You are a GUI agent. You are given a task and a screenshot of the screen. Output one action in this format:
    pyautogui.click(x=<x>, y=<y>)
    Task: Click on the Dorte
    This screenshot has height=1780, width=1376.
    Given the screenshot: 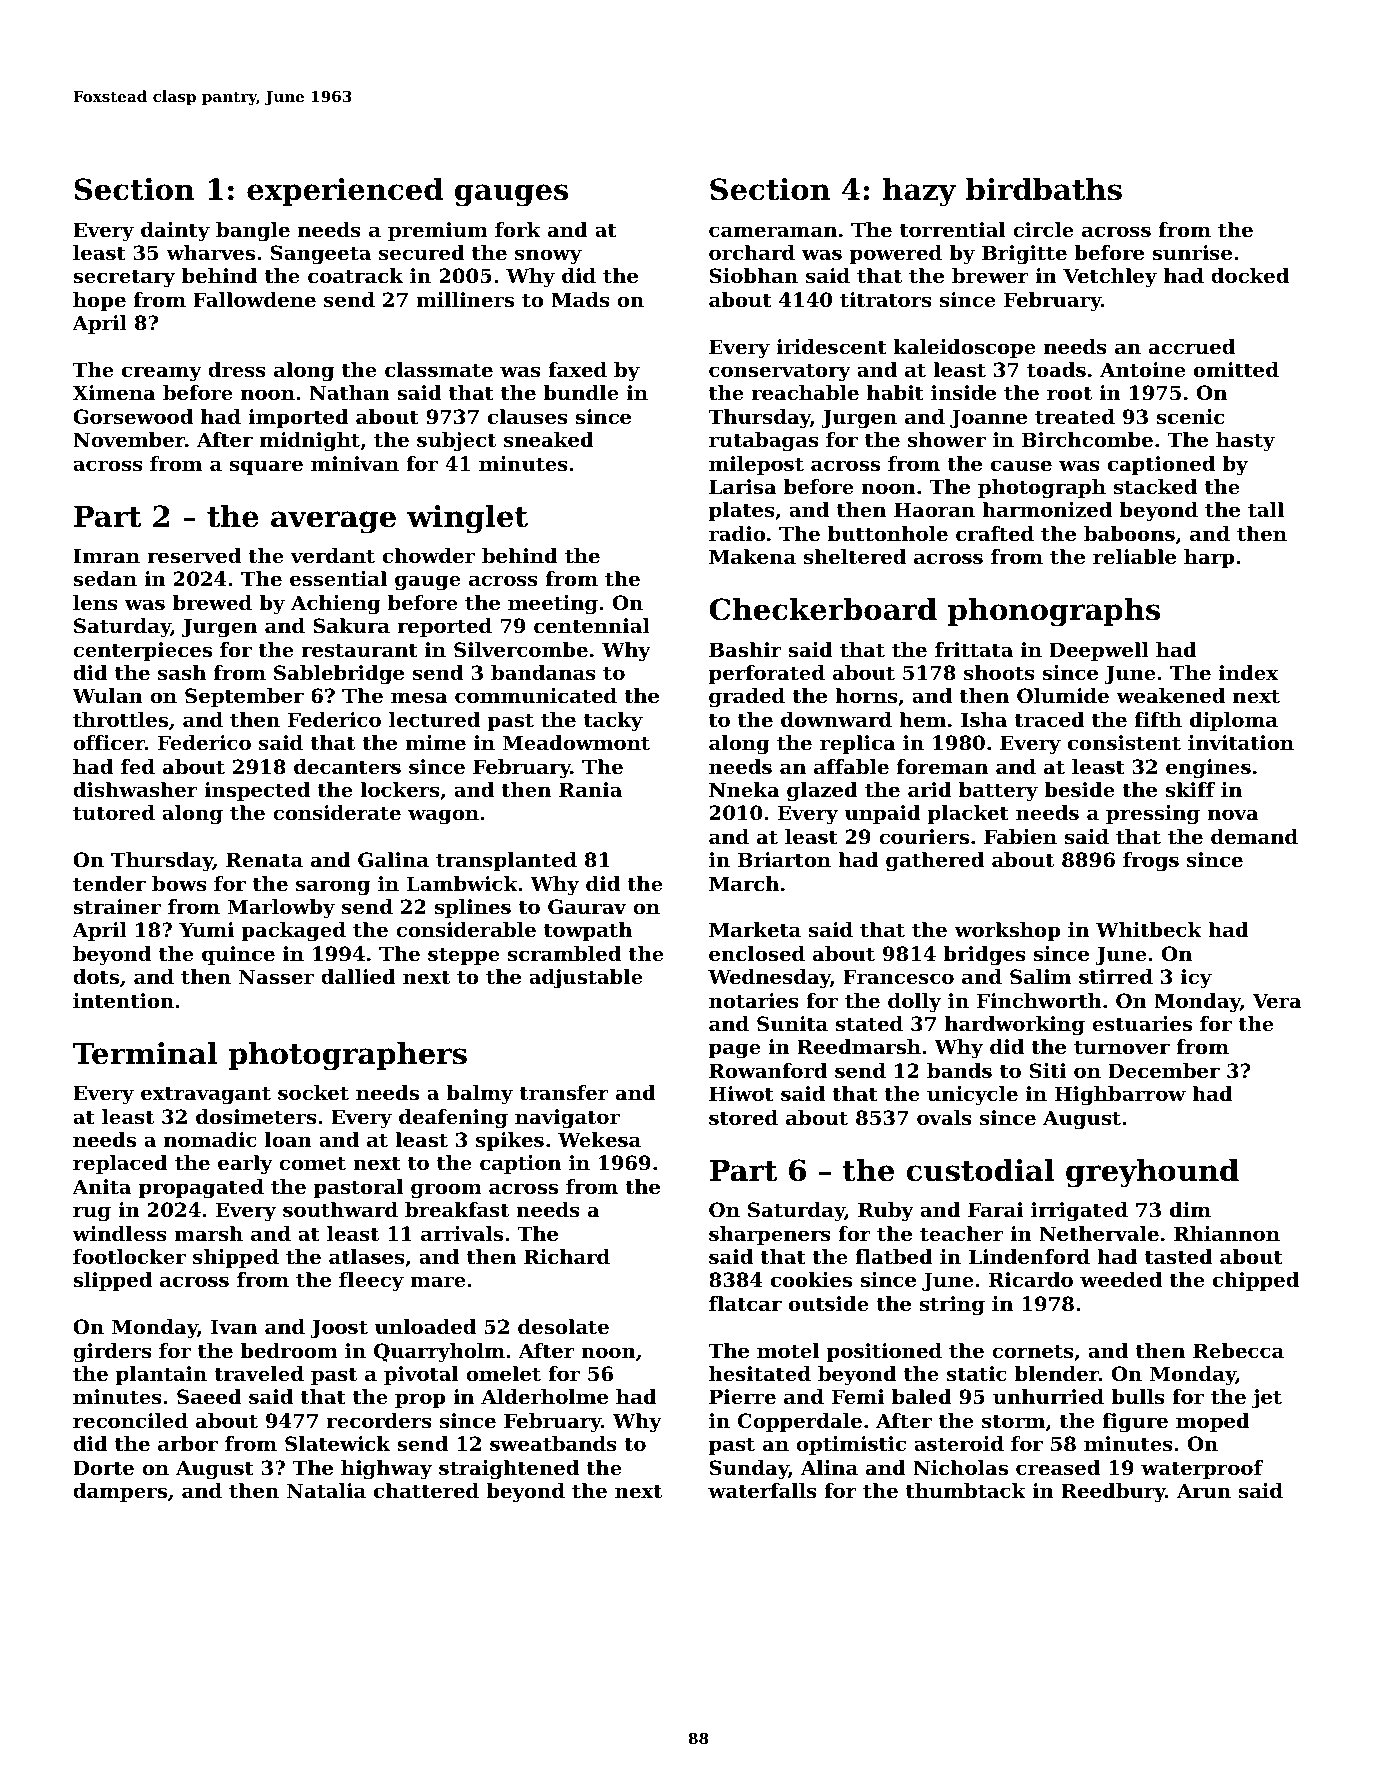 What is the action you would take?
    pyautogui.click(x=103, y=1468)
